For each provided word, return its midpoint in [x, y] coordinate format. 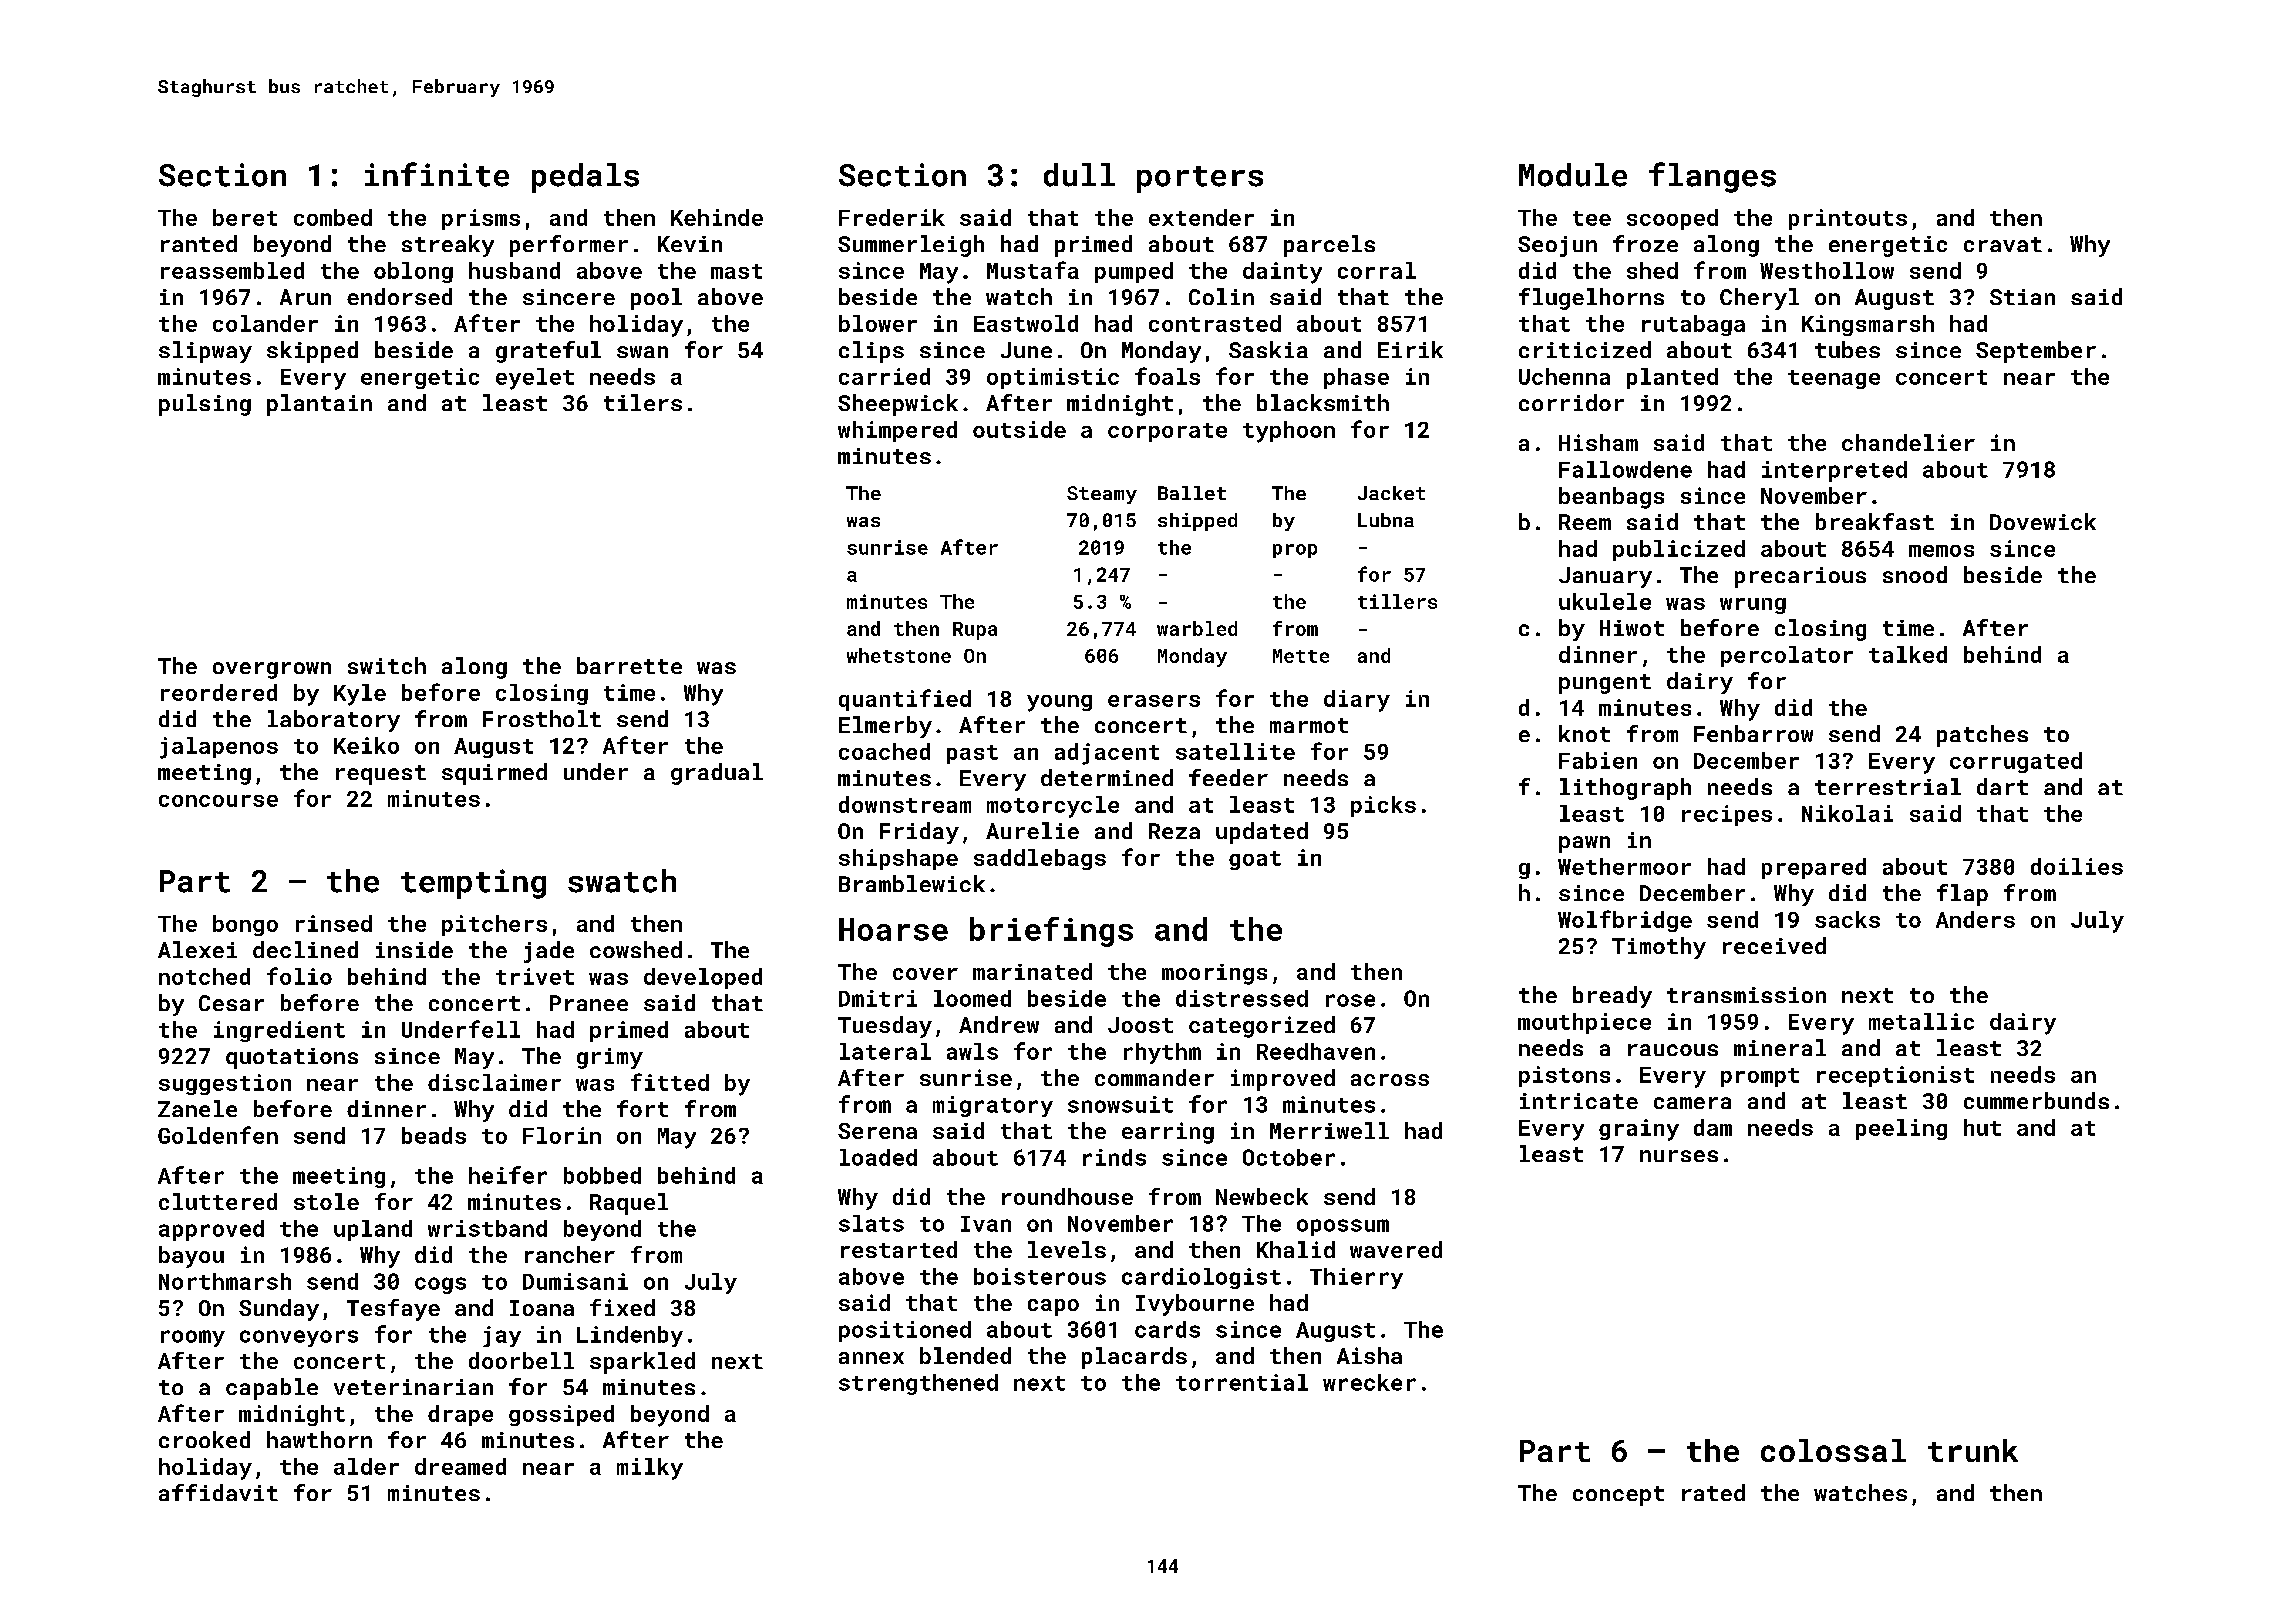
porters [1200, 179]
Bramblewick [912, 883]
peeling [1901, 1129]
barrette [629, 665]
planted [1672, 378]
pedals [585, 178]
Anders [1975, 919]
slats [871, 1223]
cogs [440, 1285]
